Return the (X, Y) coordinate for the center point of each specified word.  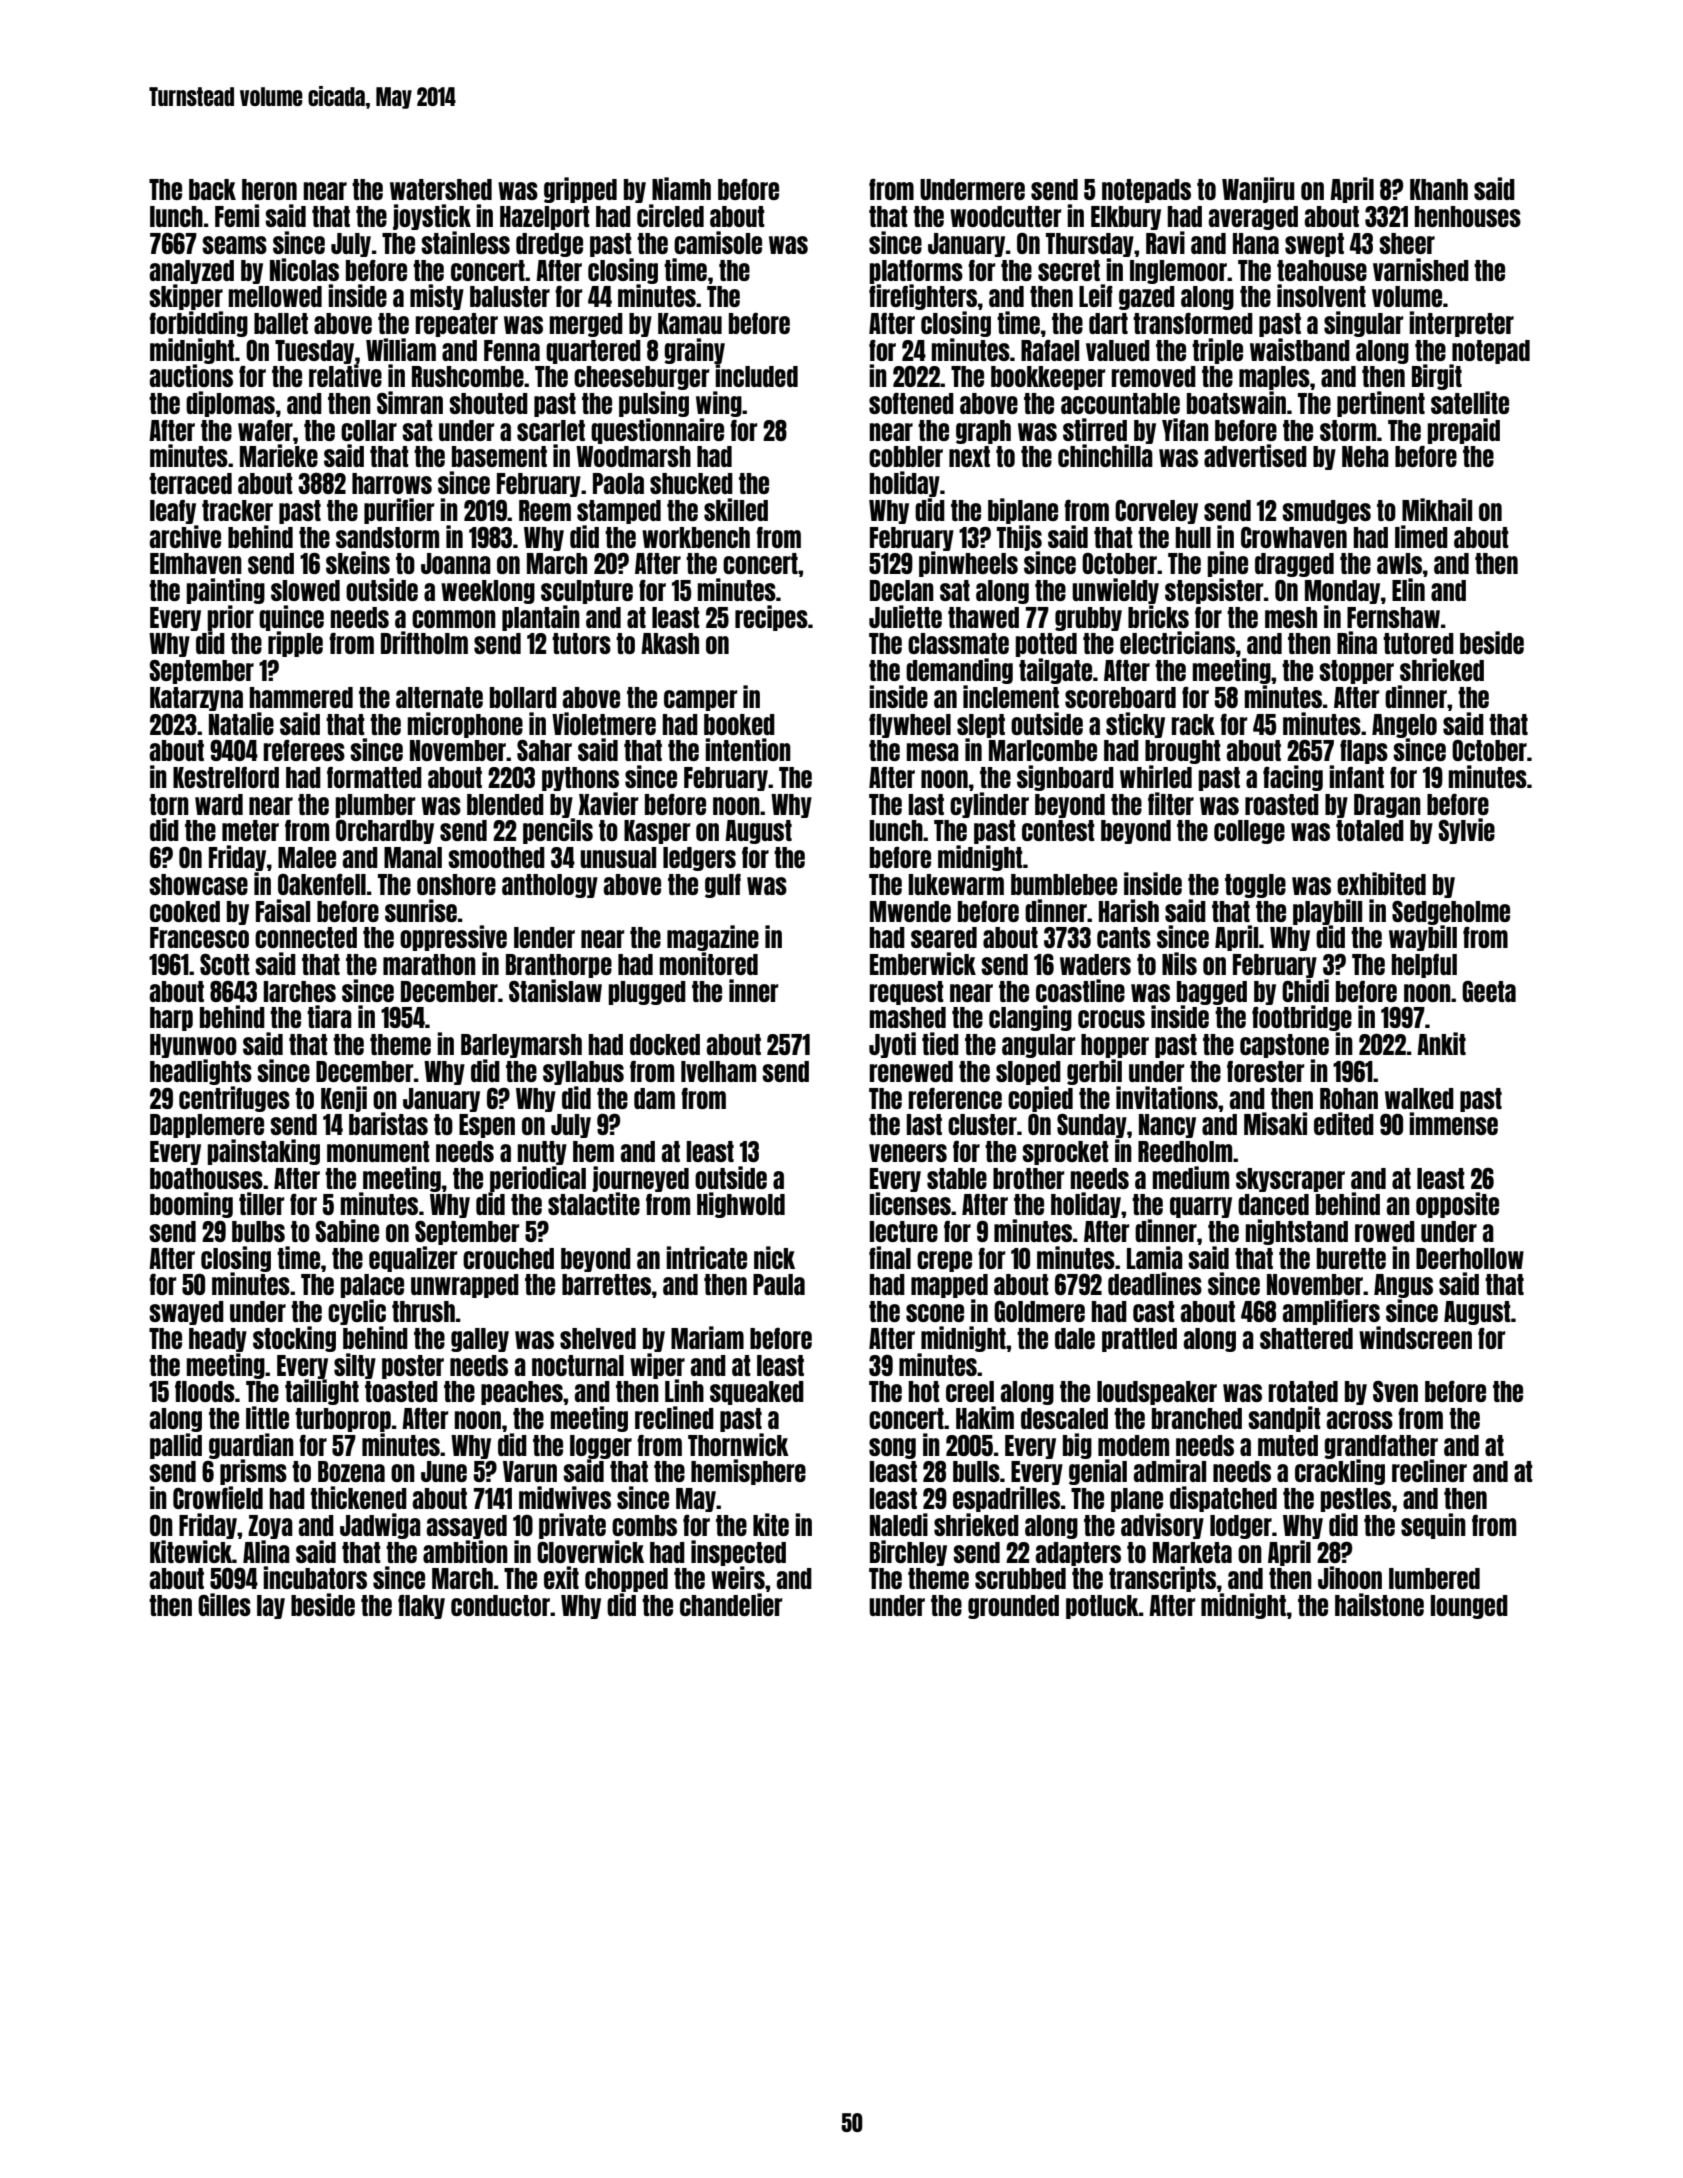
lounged (1469, 1607)
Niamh (681, 188)
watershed (441, 189)
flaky (421, 1606)
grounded (1013, 1607)
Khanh (1439, 189)
